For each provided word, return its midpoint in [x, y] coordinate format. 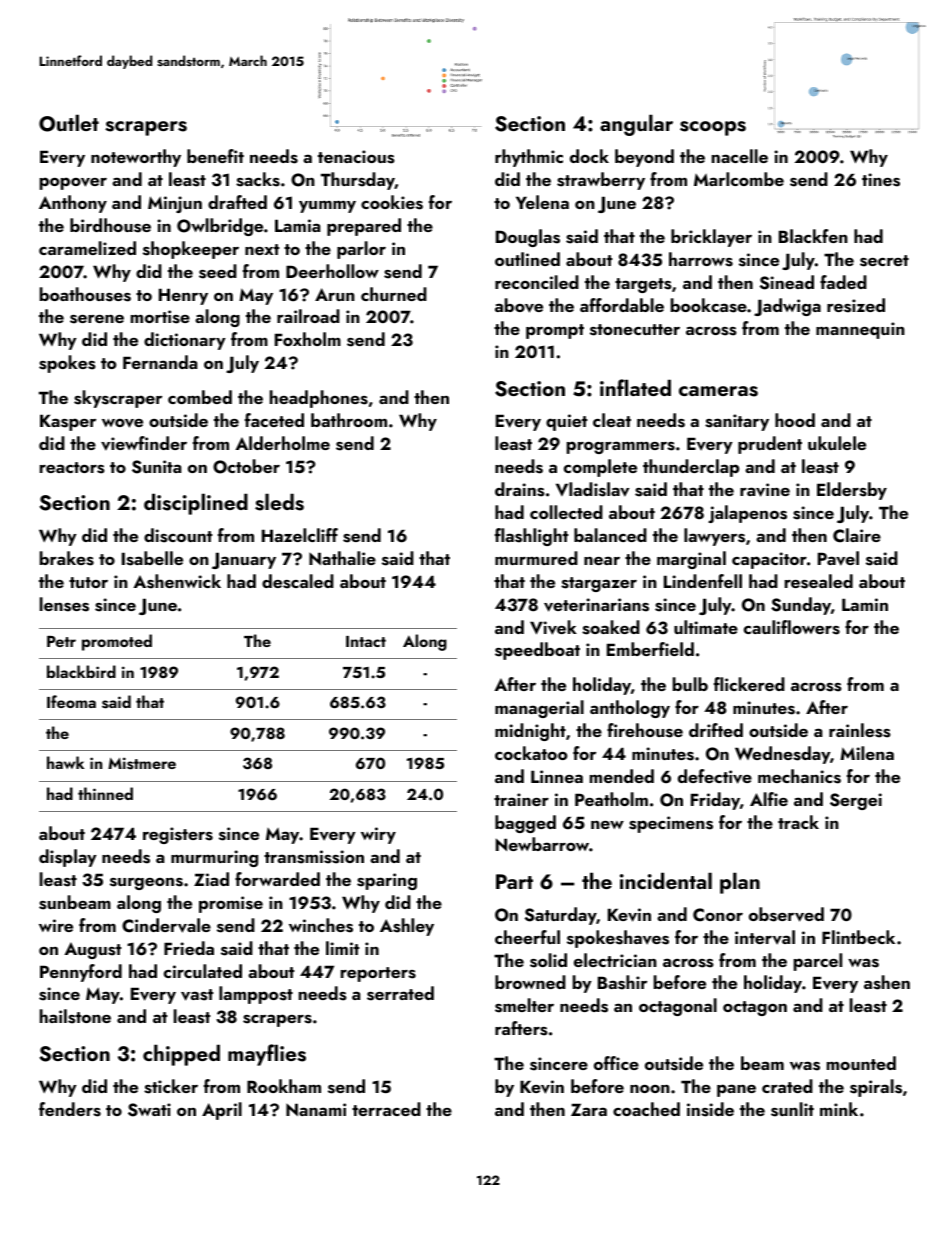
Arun [335, 294]
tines [881, 180]
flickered [749, 684]
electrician [615, 960]
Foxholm [308, 339]
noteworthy [136, 158]
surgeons [146, 884]
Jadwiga [787, 307]
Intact [366, 641]
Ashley [407, 927]
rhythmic [529, 158]
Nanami [316, 1109]
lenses [64, 604]
